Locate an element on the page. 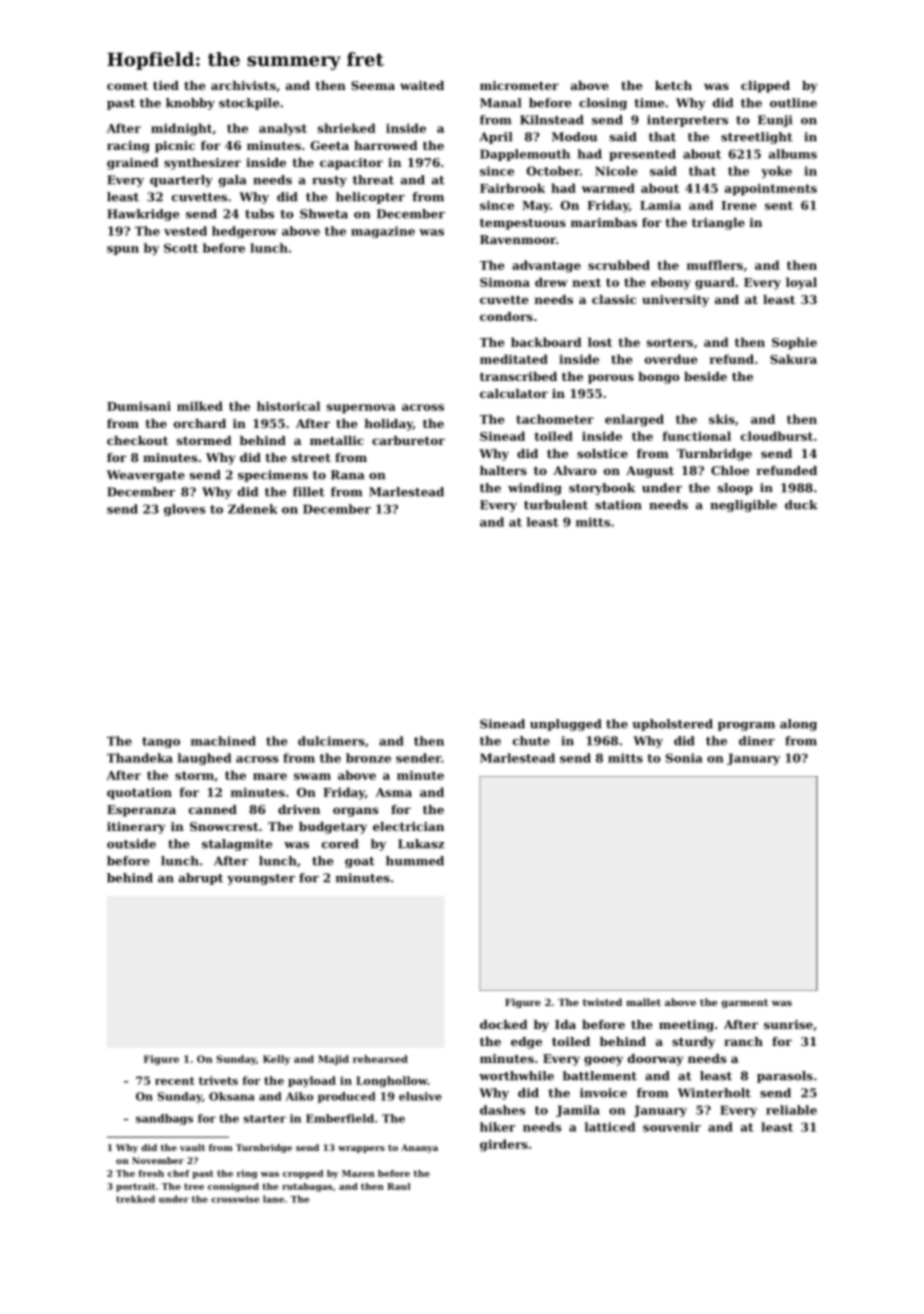 The image size is (924, 1314). Lukasz is located at coordinates (421, 844).
